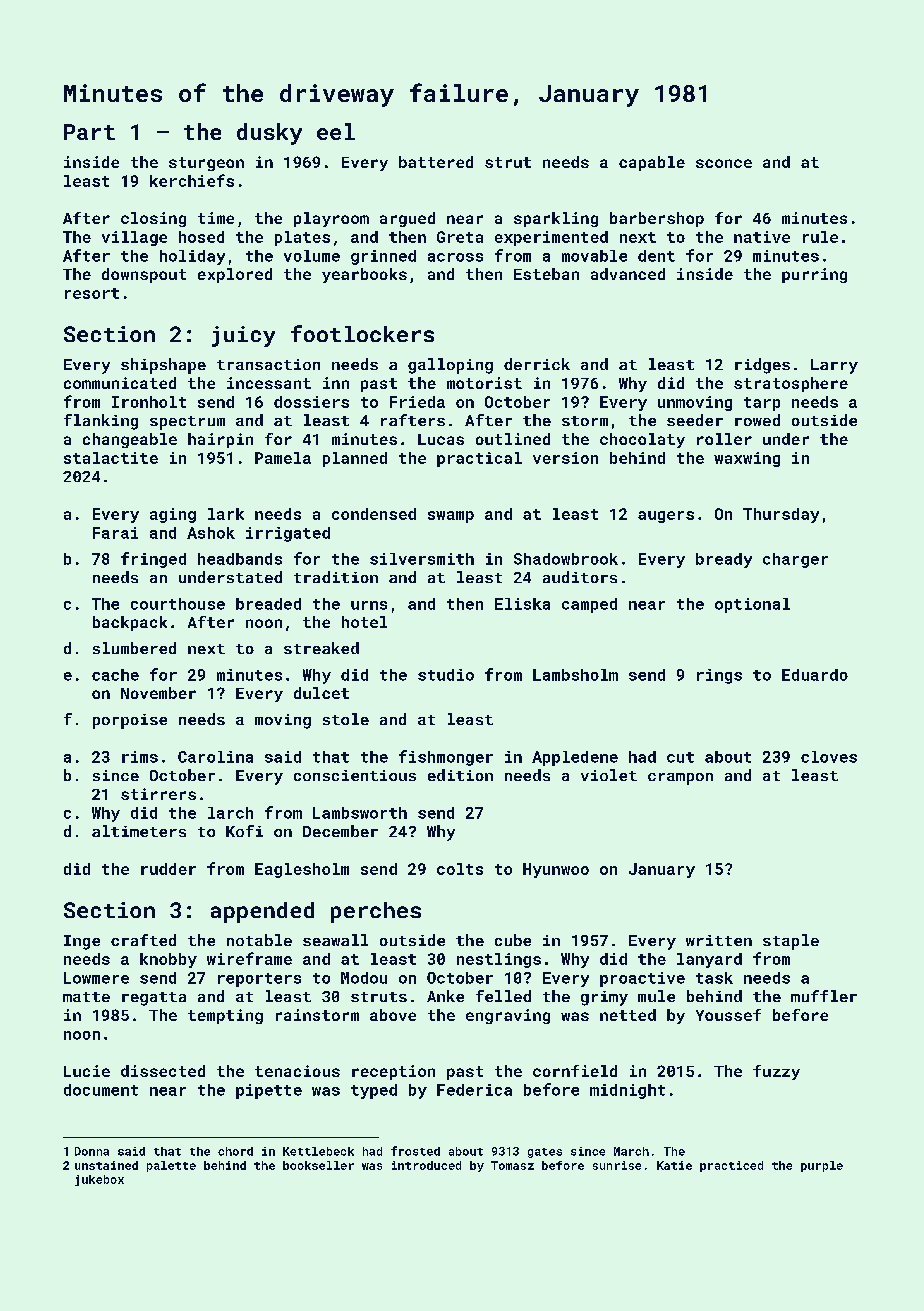 Image resolution: width=924 pixels, height=1311 pixels. I want to click on dusky, so click(269, 134).
